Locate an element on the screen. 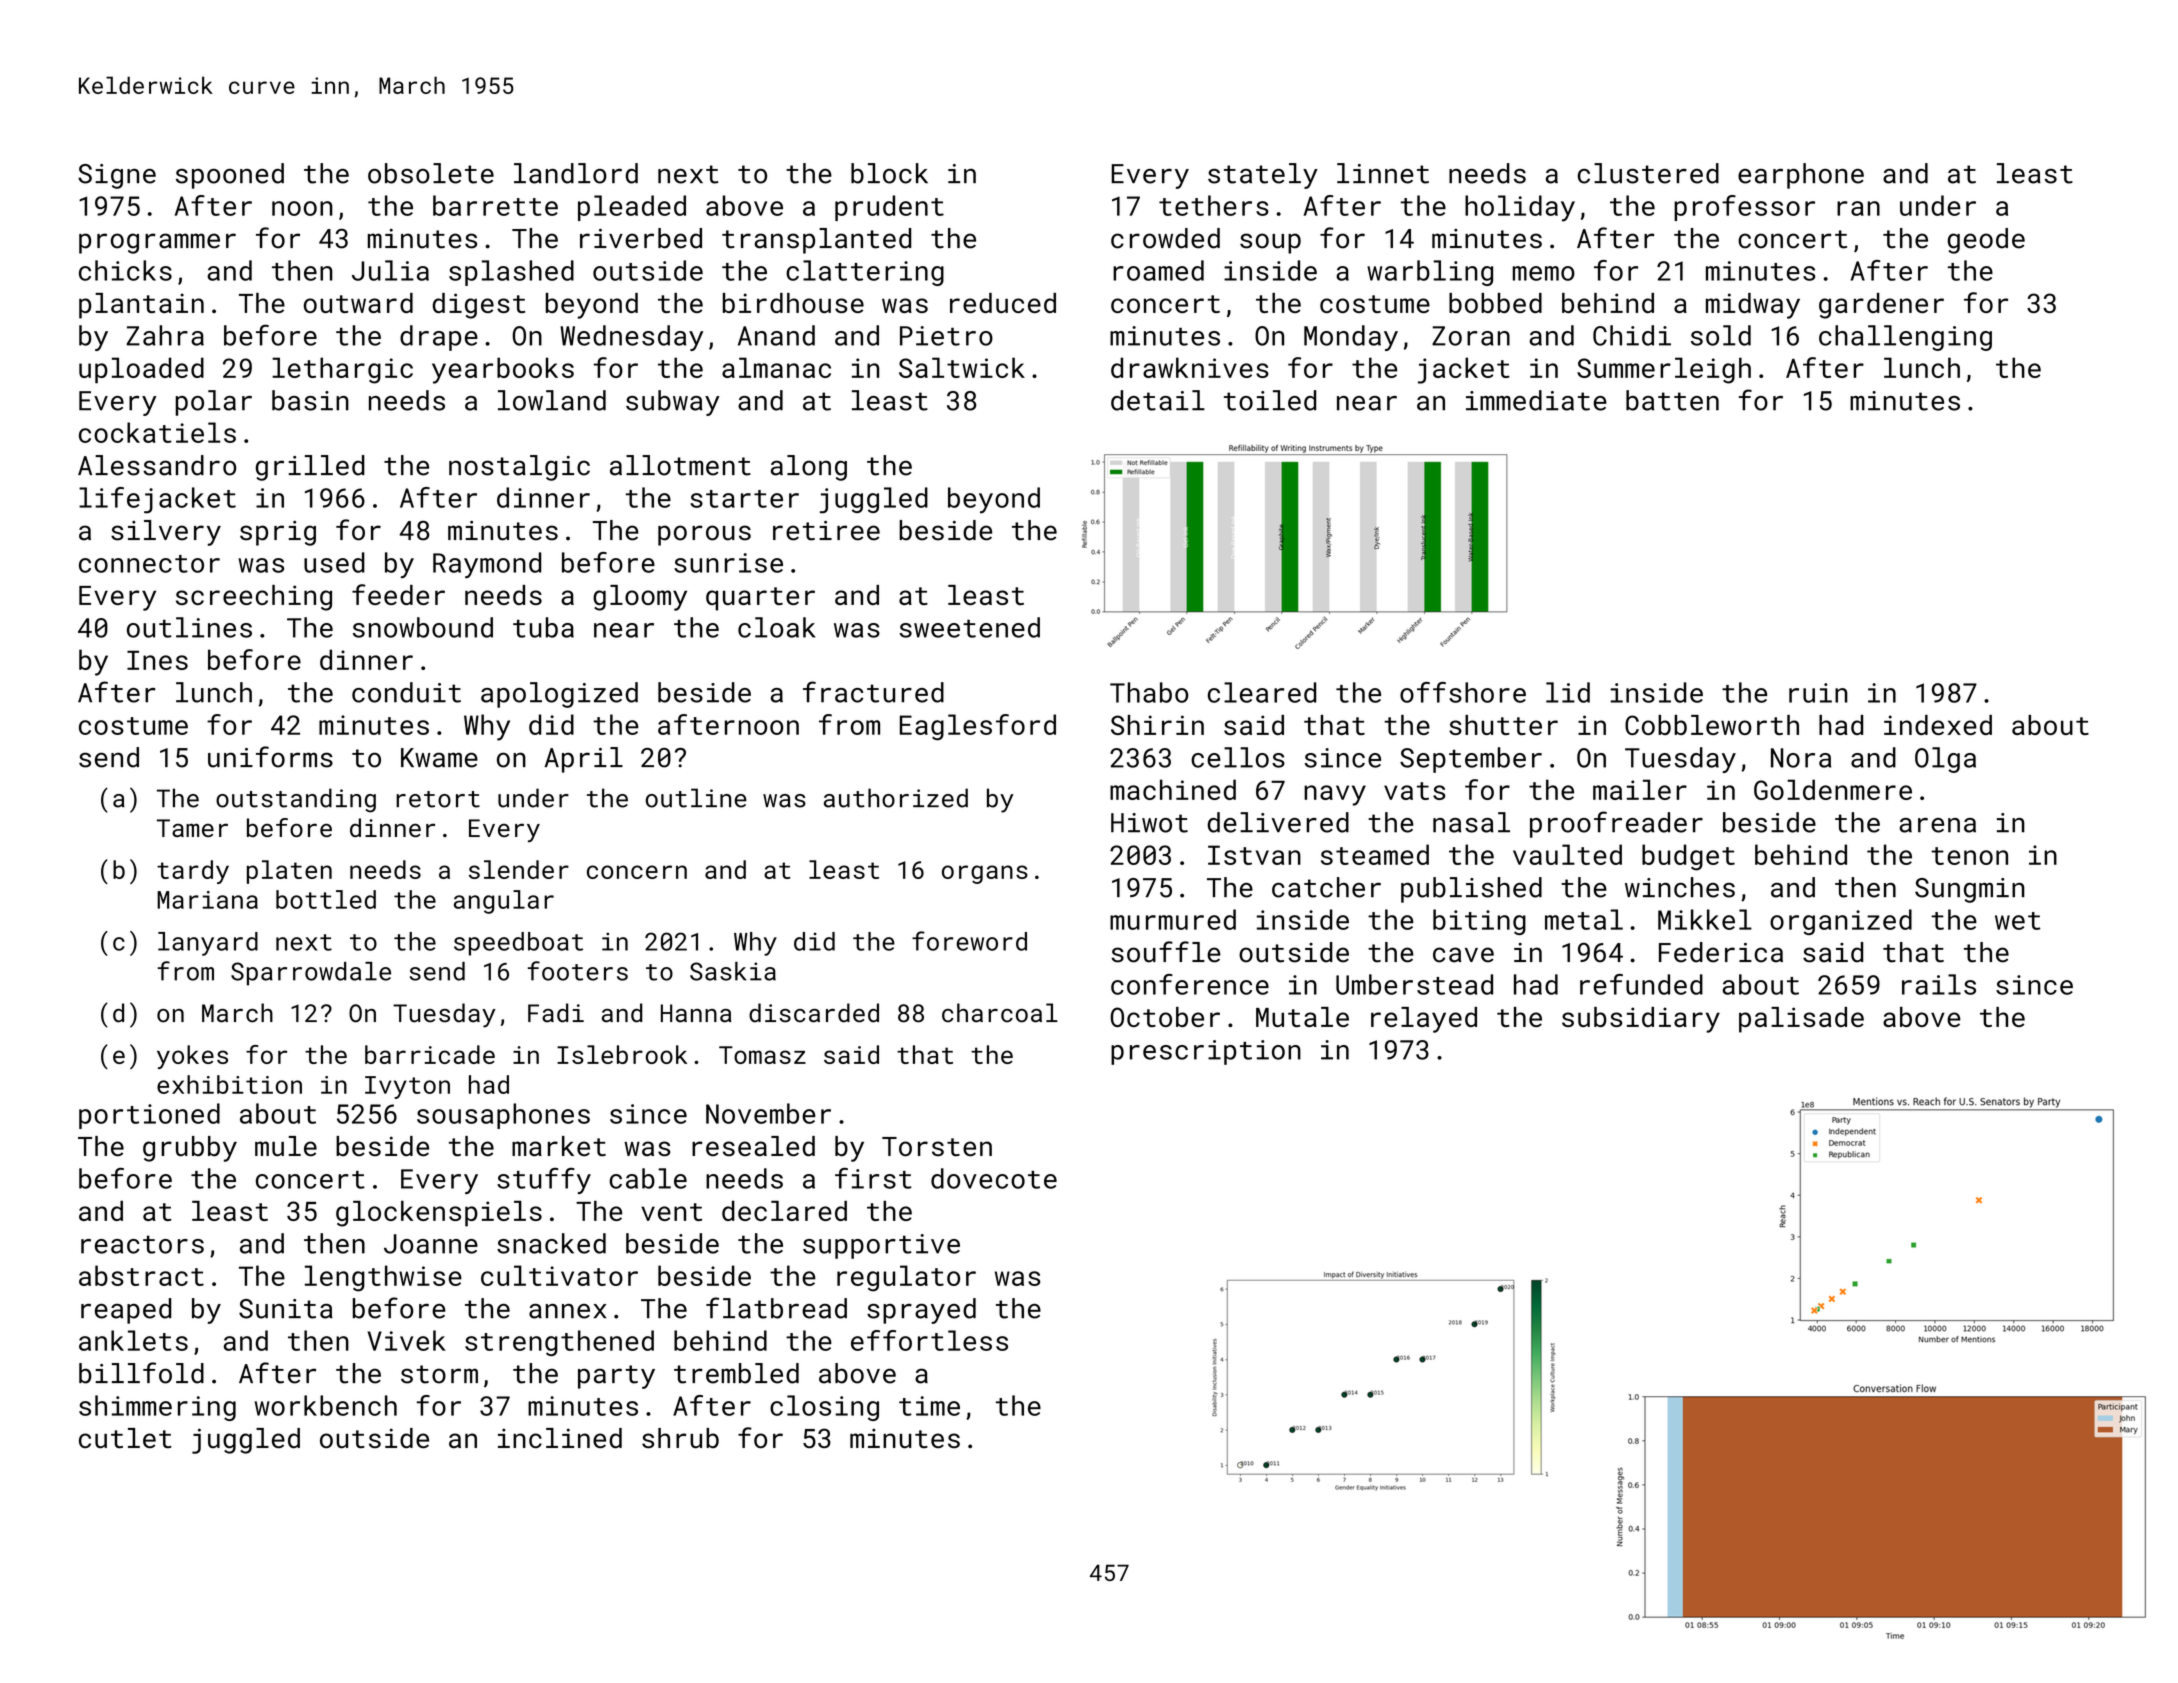 Image resolution: width=2178 pixels, height=1683 pixels. prescription is located at coordinates (1206, 1052).
